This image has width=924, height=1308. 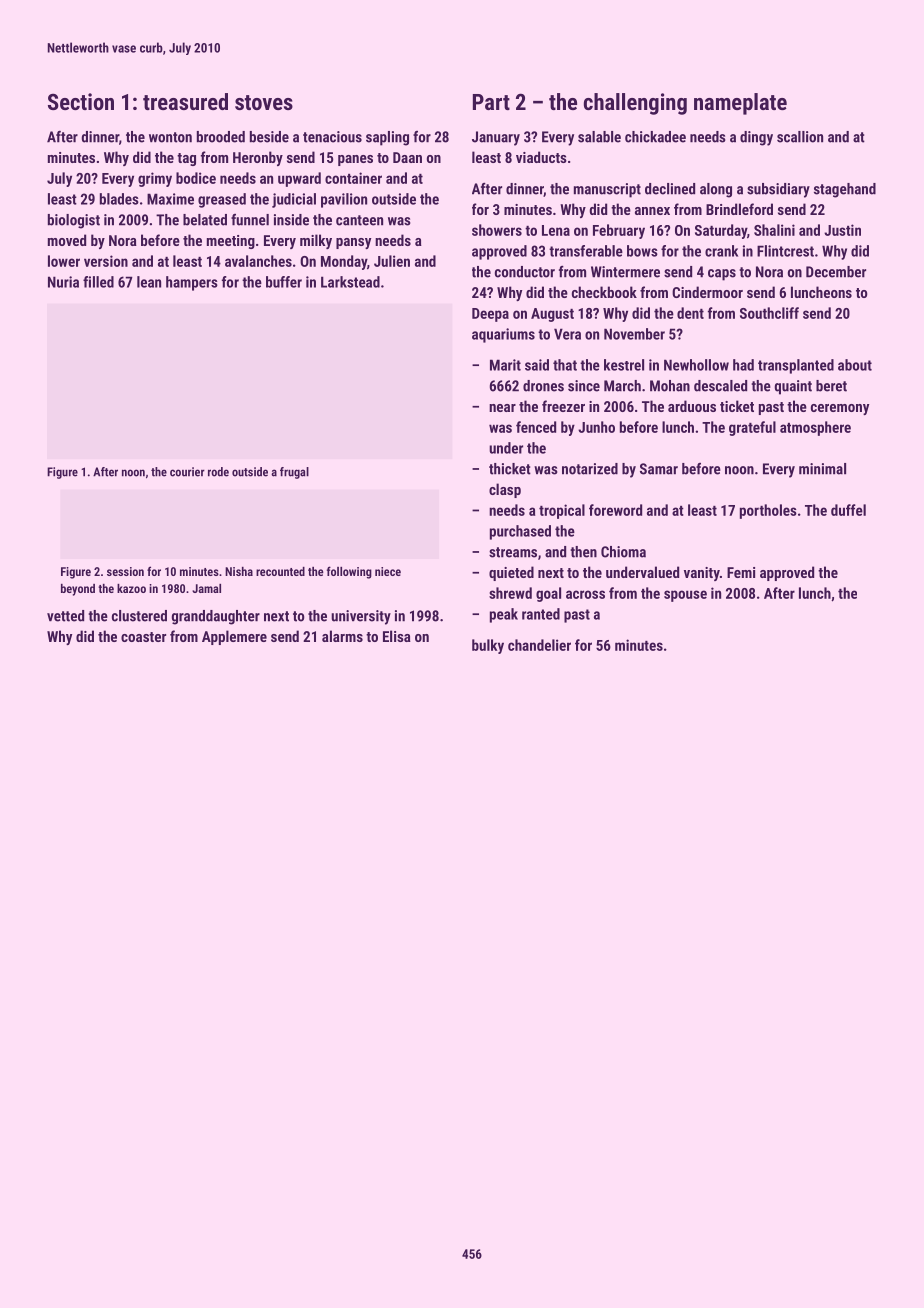 I want to click on Southcliff, so click(x=769, y=313).
